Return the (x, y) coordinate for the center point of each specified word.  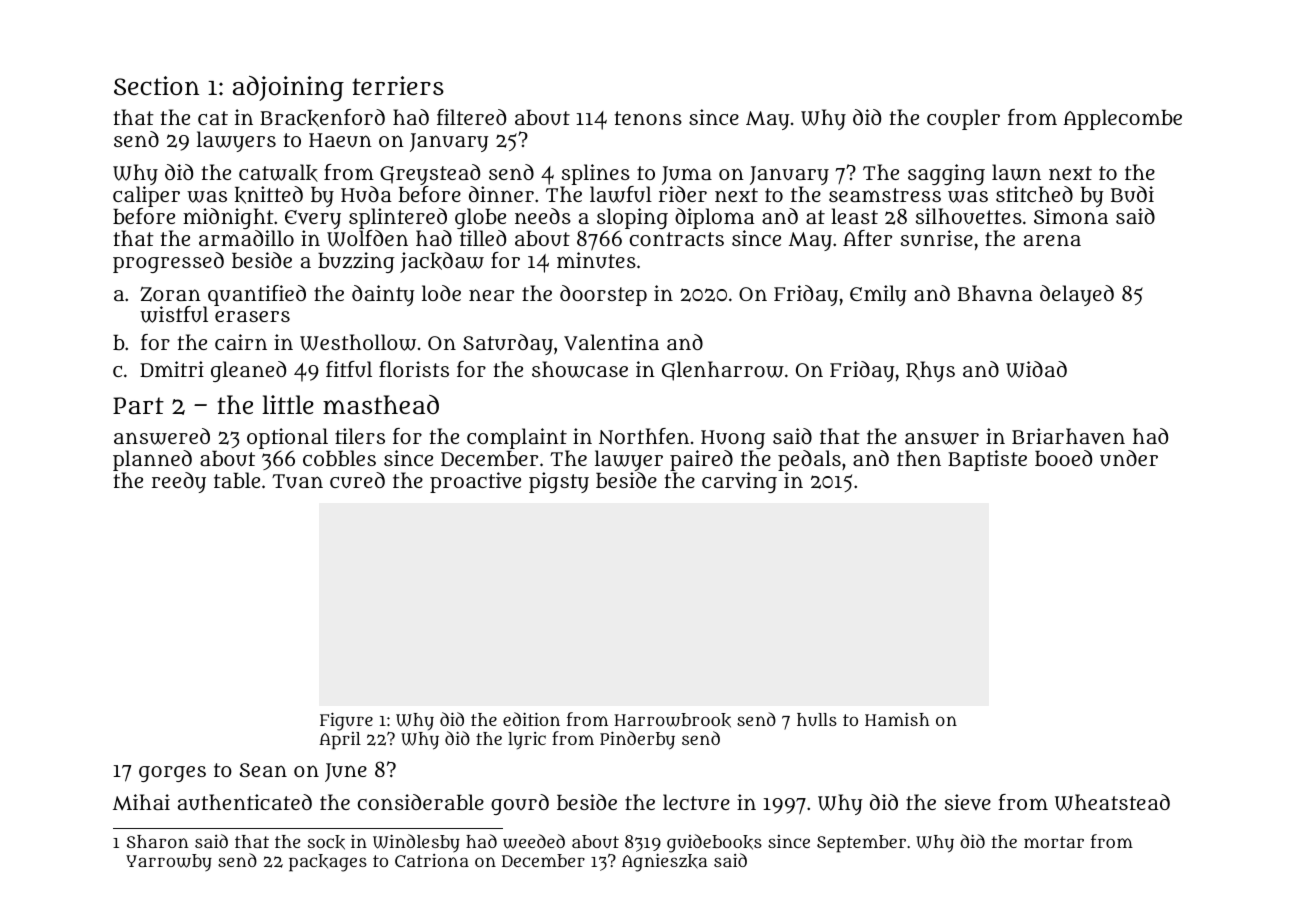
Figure (346, 721)
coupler (963, 119)
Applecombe (1122, 119)
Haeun (340, 140)
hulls (817, 719)
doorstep (603, 295)
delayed (1077, 295)
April (340, 741)
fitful (349, 369)
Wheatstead (1112, 802)
